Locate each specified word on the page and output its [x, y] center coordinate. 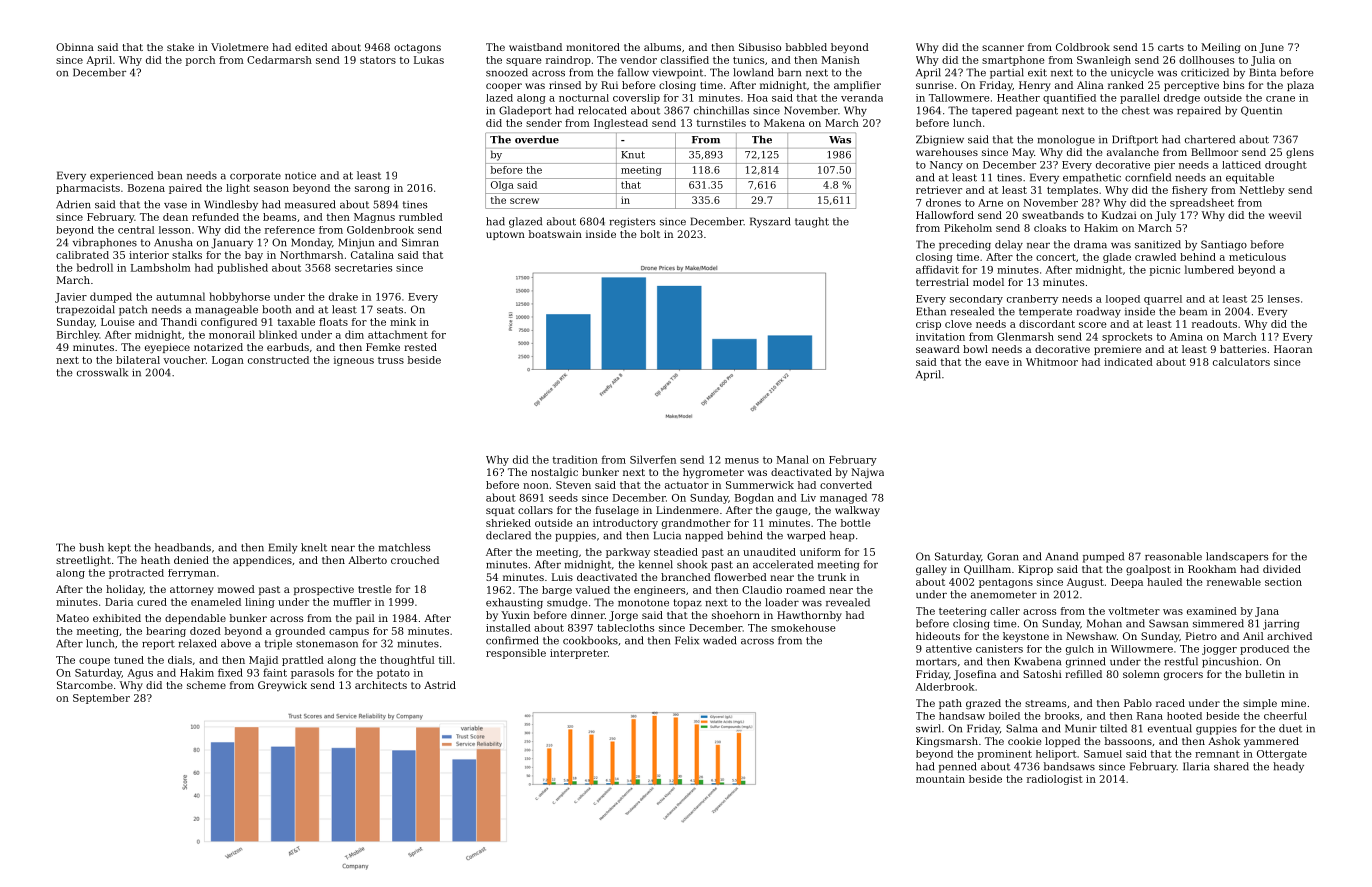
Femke [383, 347]
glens [1300, 153]
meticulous [1257, 257]
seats [390, 310]
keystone [1026, 637]
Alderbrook [945, 687]
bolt [650, 234]
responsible [516, 654]
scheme [206, 685]
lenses [1284, 299]
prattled [303, 661]
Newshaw [1091, 636]
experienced [121, 176]
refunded [215, 217]
